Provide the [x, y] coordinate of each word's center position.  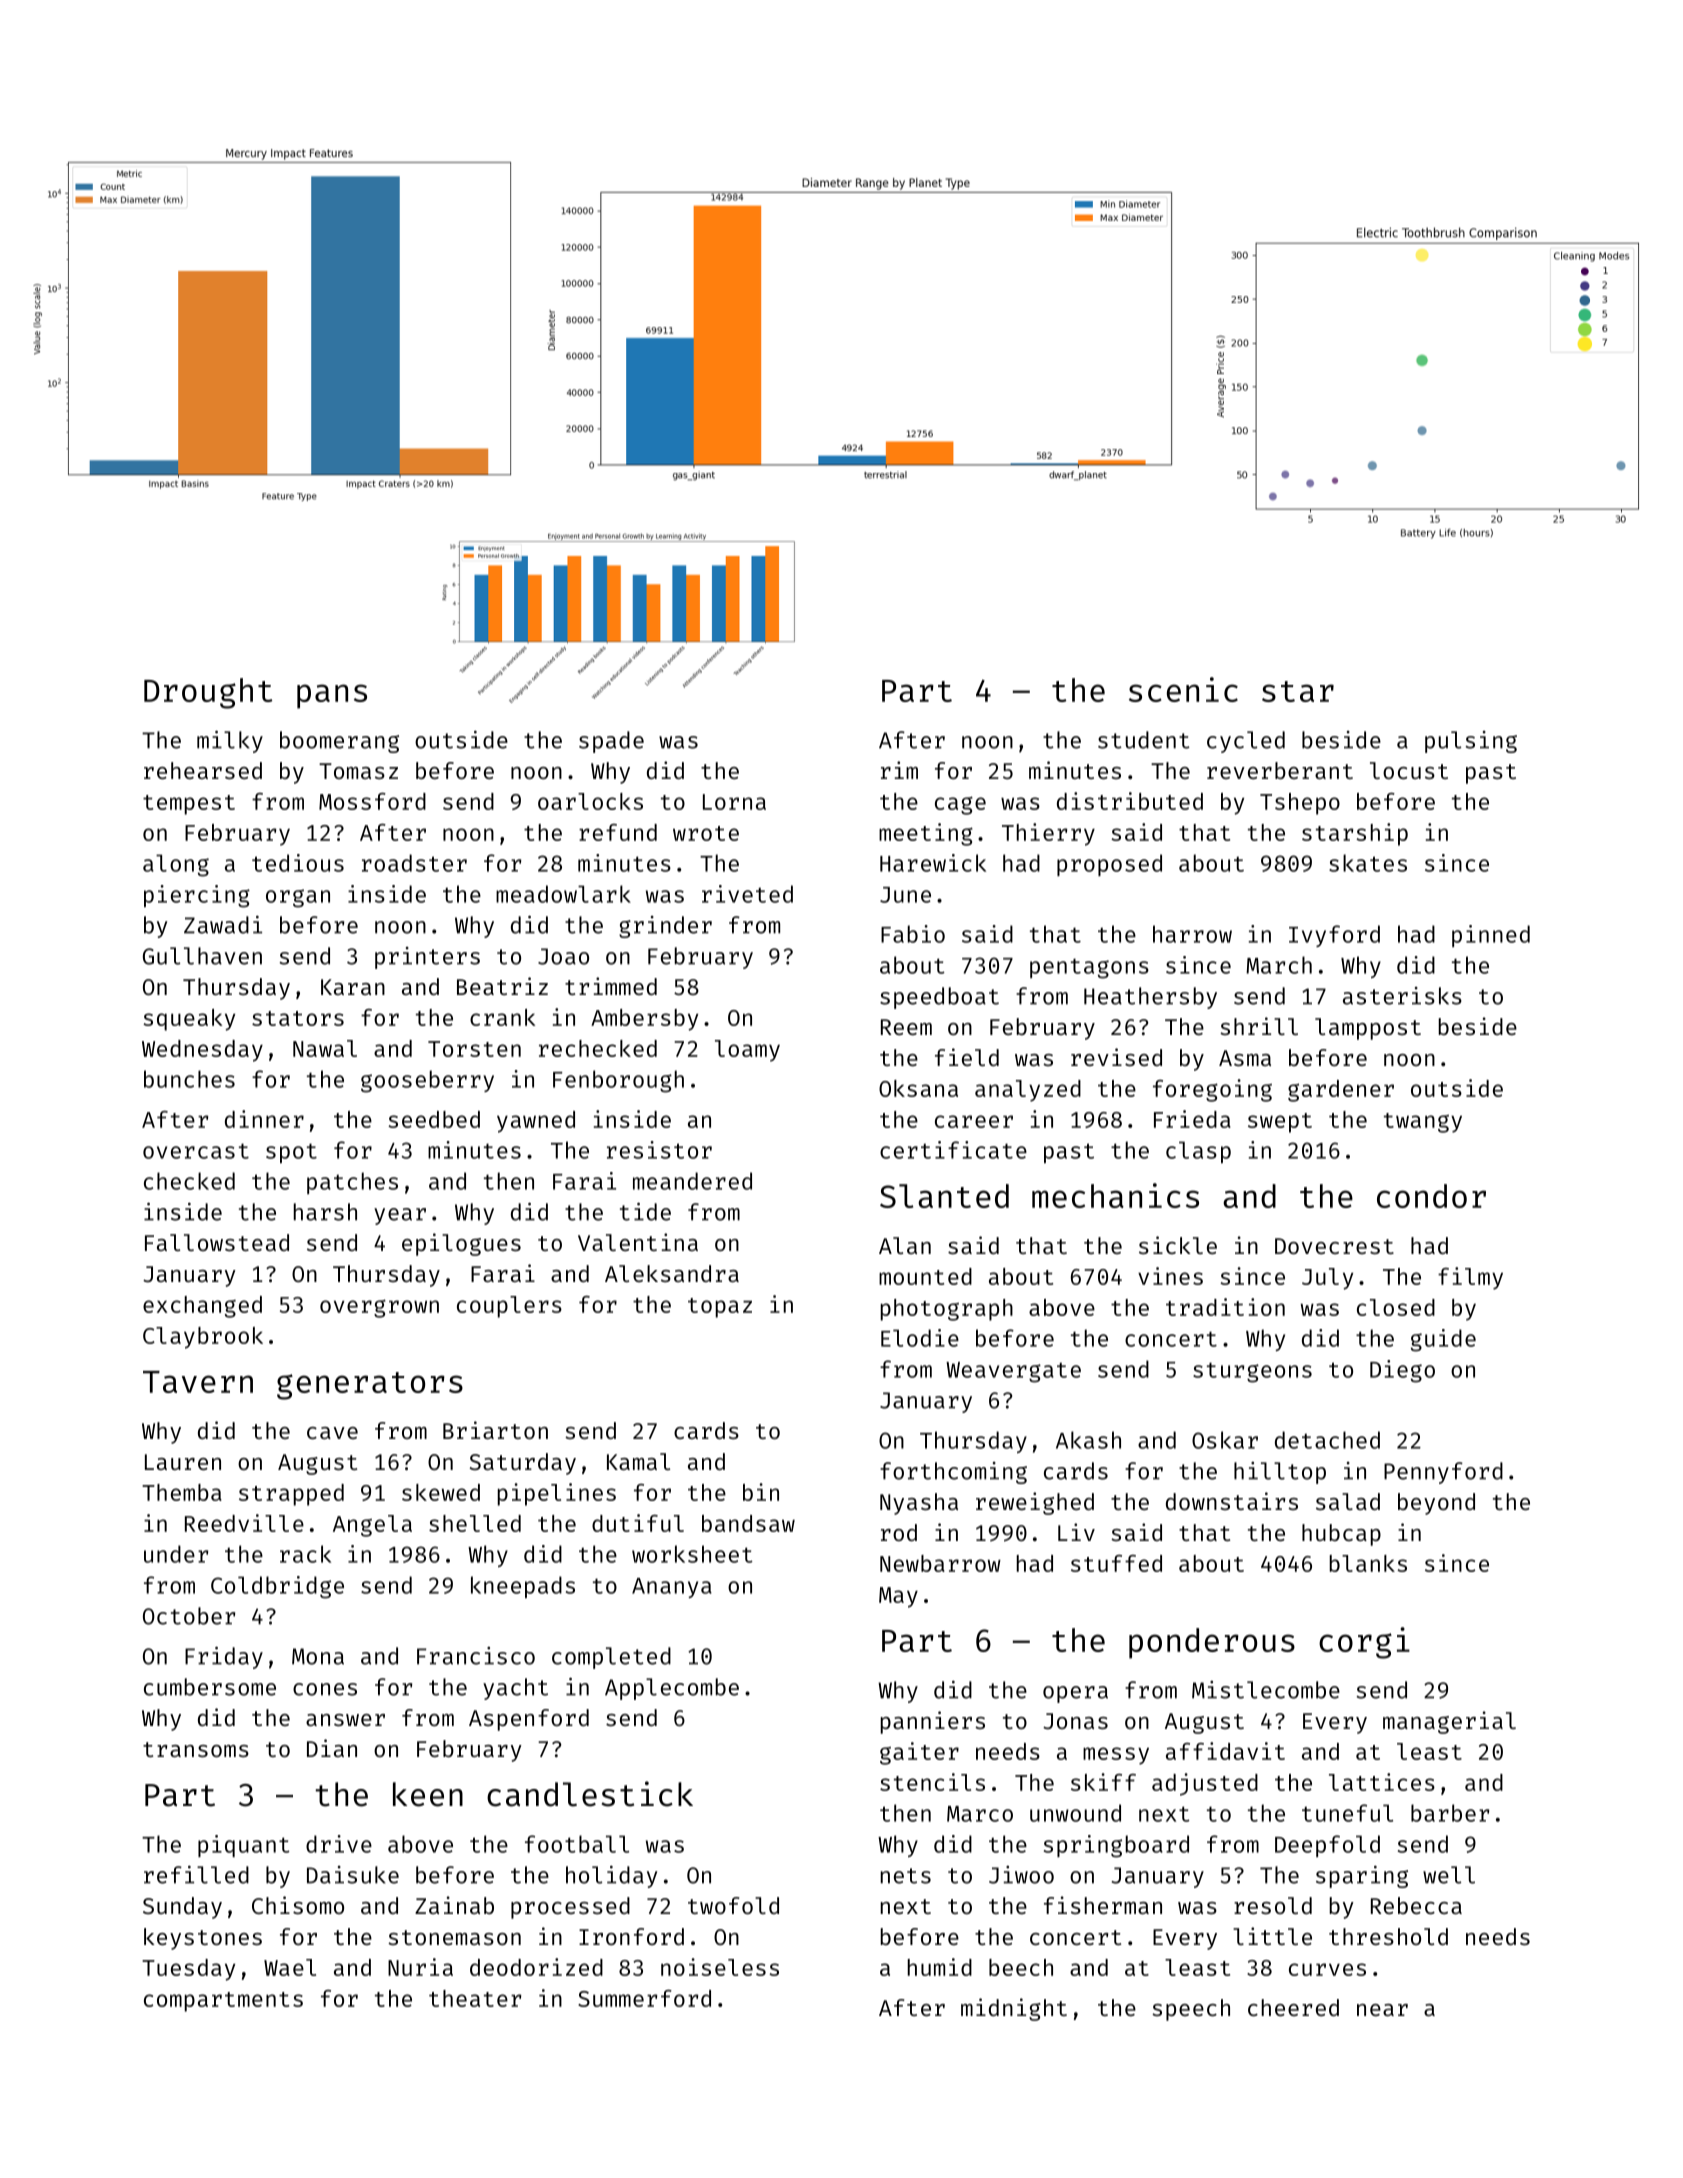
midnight [1014, 2009]
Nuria [420, 1967]
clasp [1198, 1152]
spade [611, 742]
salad [1348, 1501]
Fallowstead [217, 1242]
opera [1075, 1694]
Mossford [372, 801]
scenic [1183, 689]
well [1449, 1875]
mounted [925, 1276]
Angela [372, 1526]
